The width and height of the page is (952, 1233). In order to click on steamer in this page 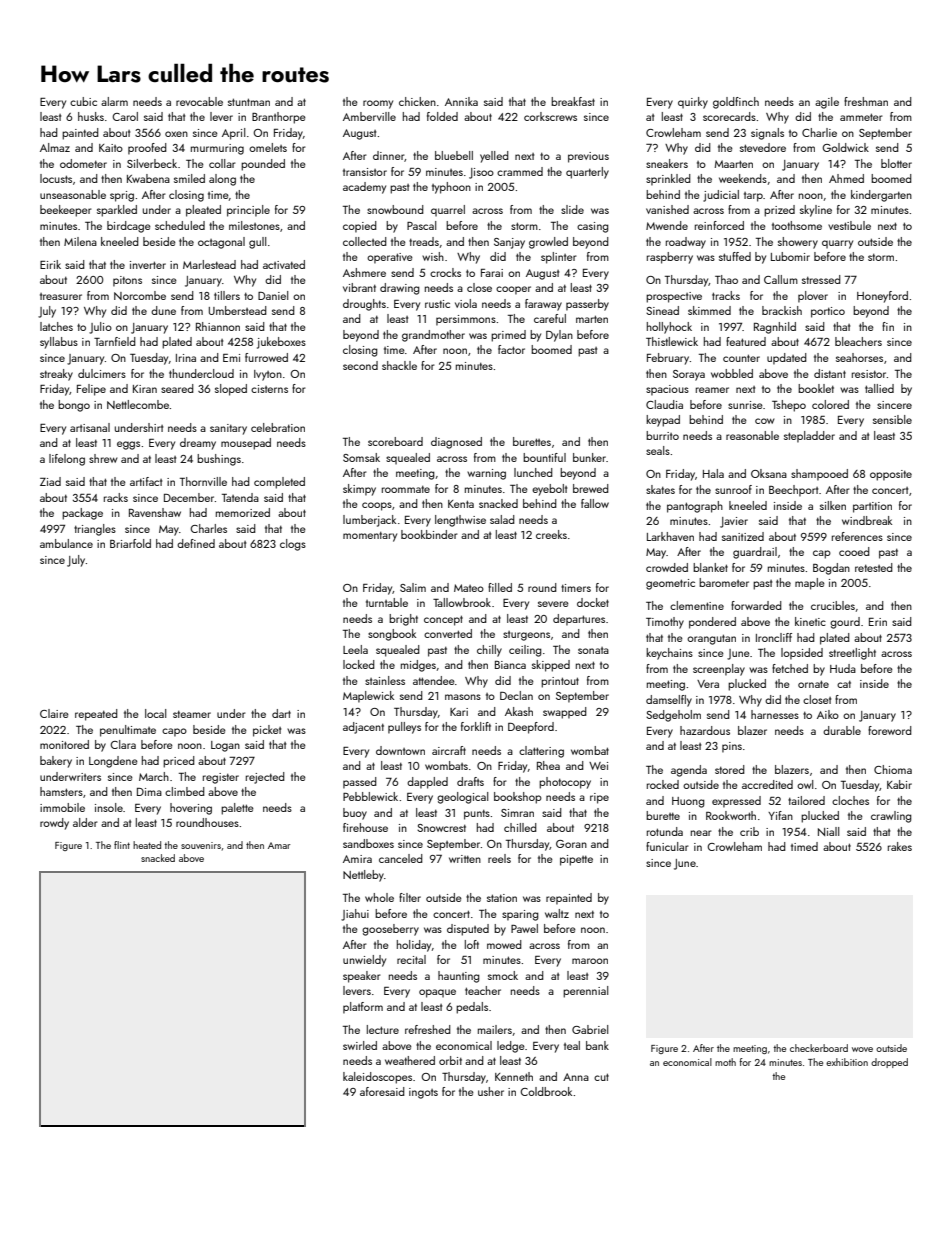, I will do `click(192, 714)`.
